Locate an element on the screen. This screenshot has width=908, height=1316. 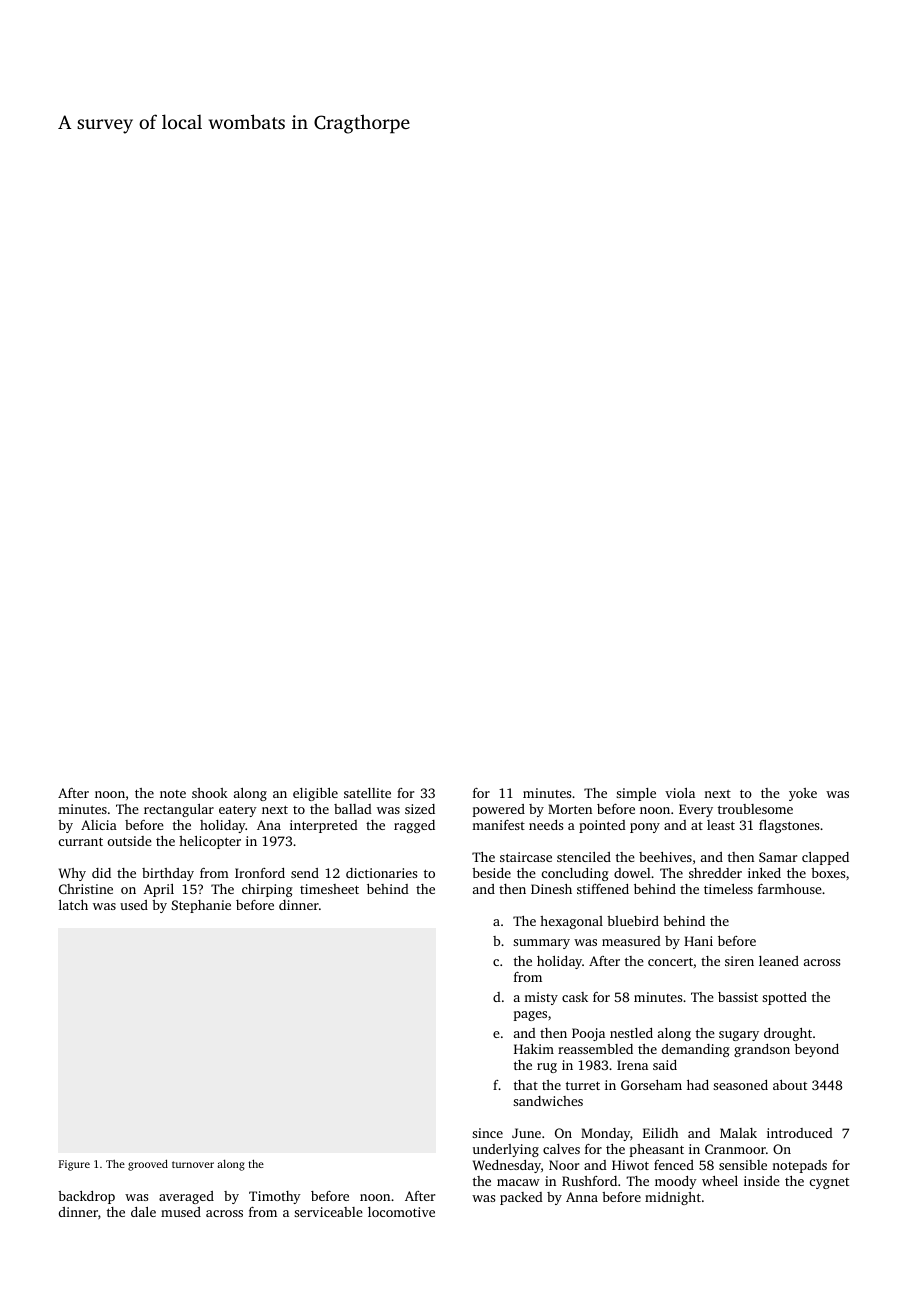
cygnet is located at coordinates (829, 1183).
